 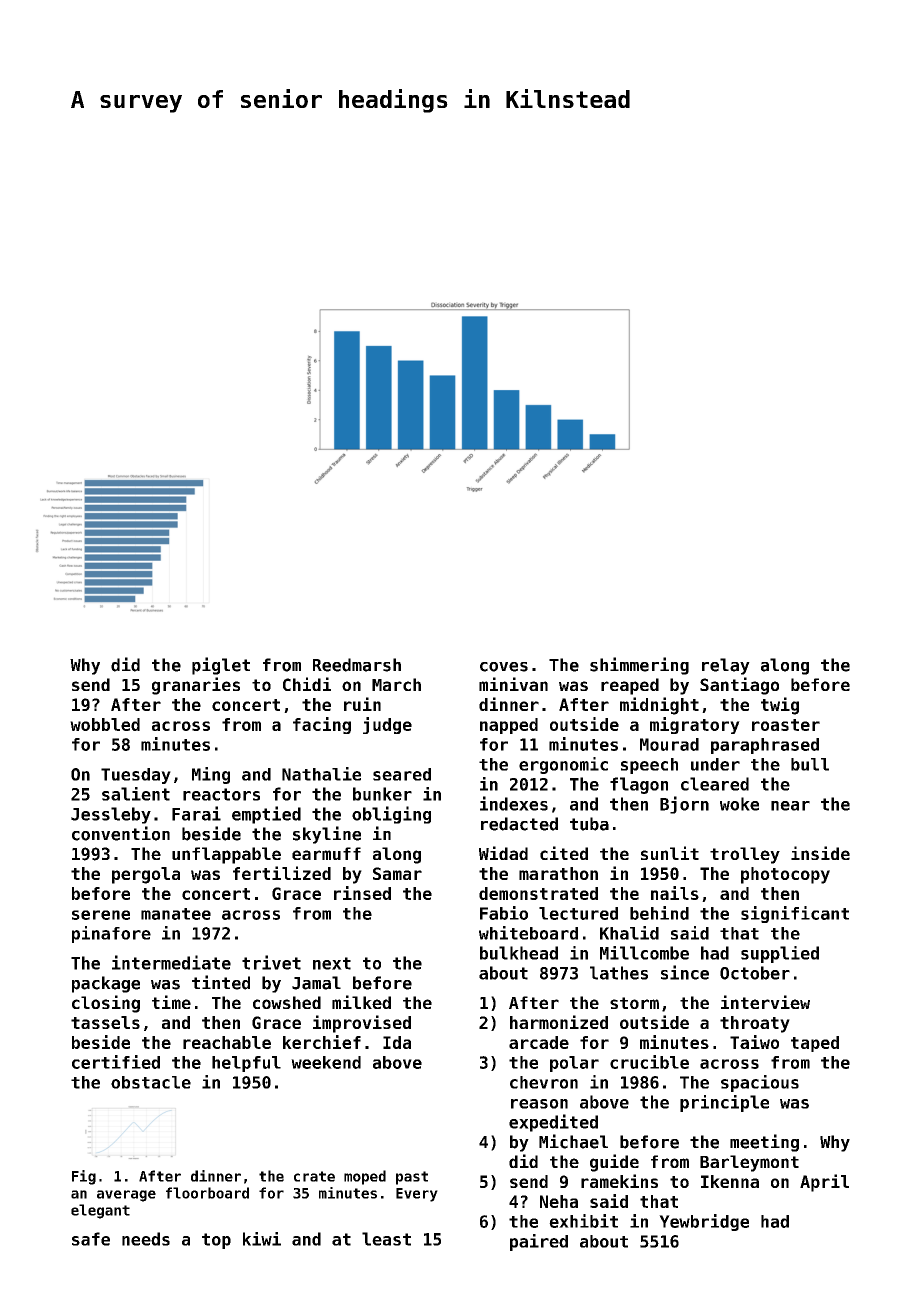 I want to click on tassels, so click(x=105, y=1022).
